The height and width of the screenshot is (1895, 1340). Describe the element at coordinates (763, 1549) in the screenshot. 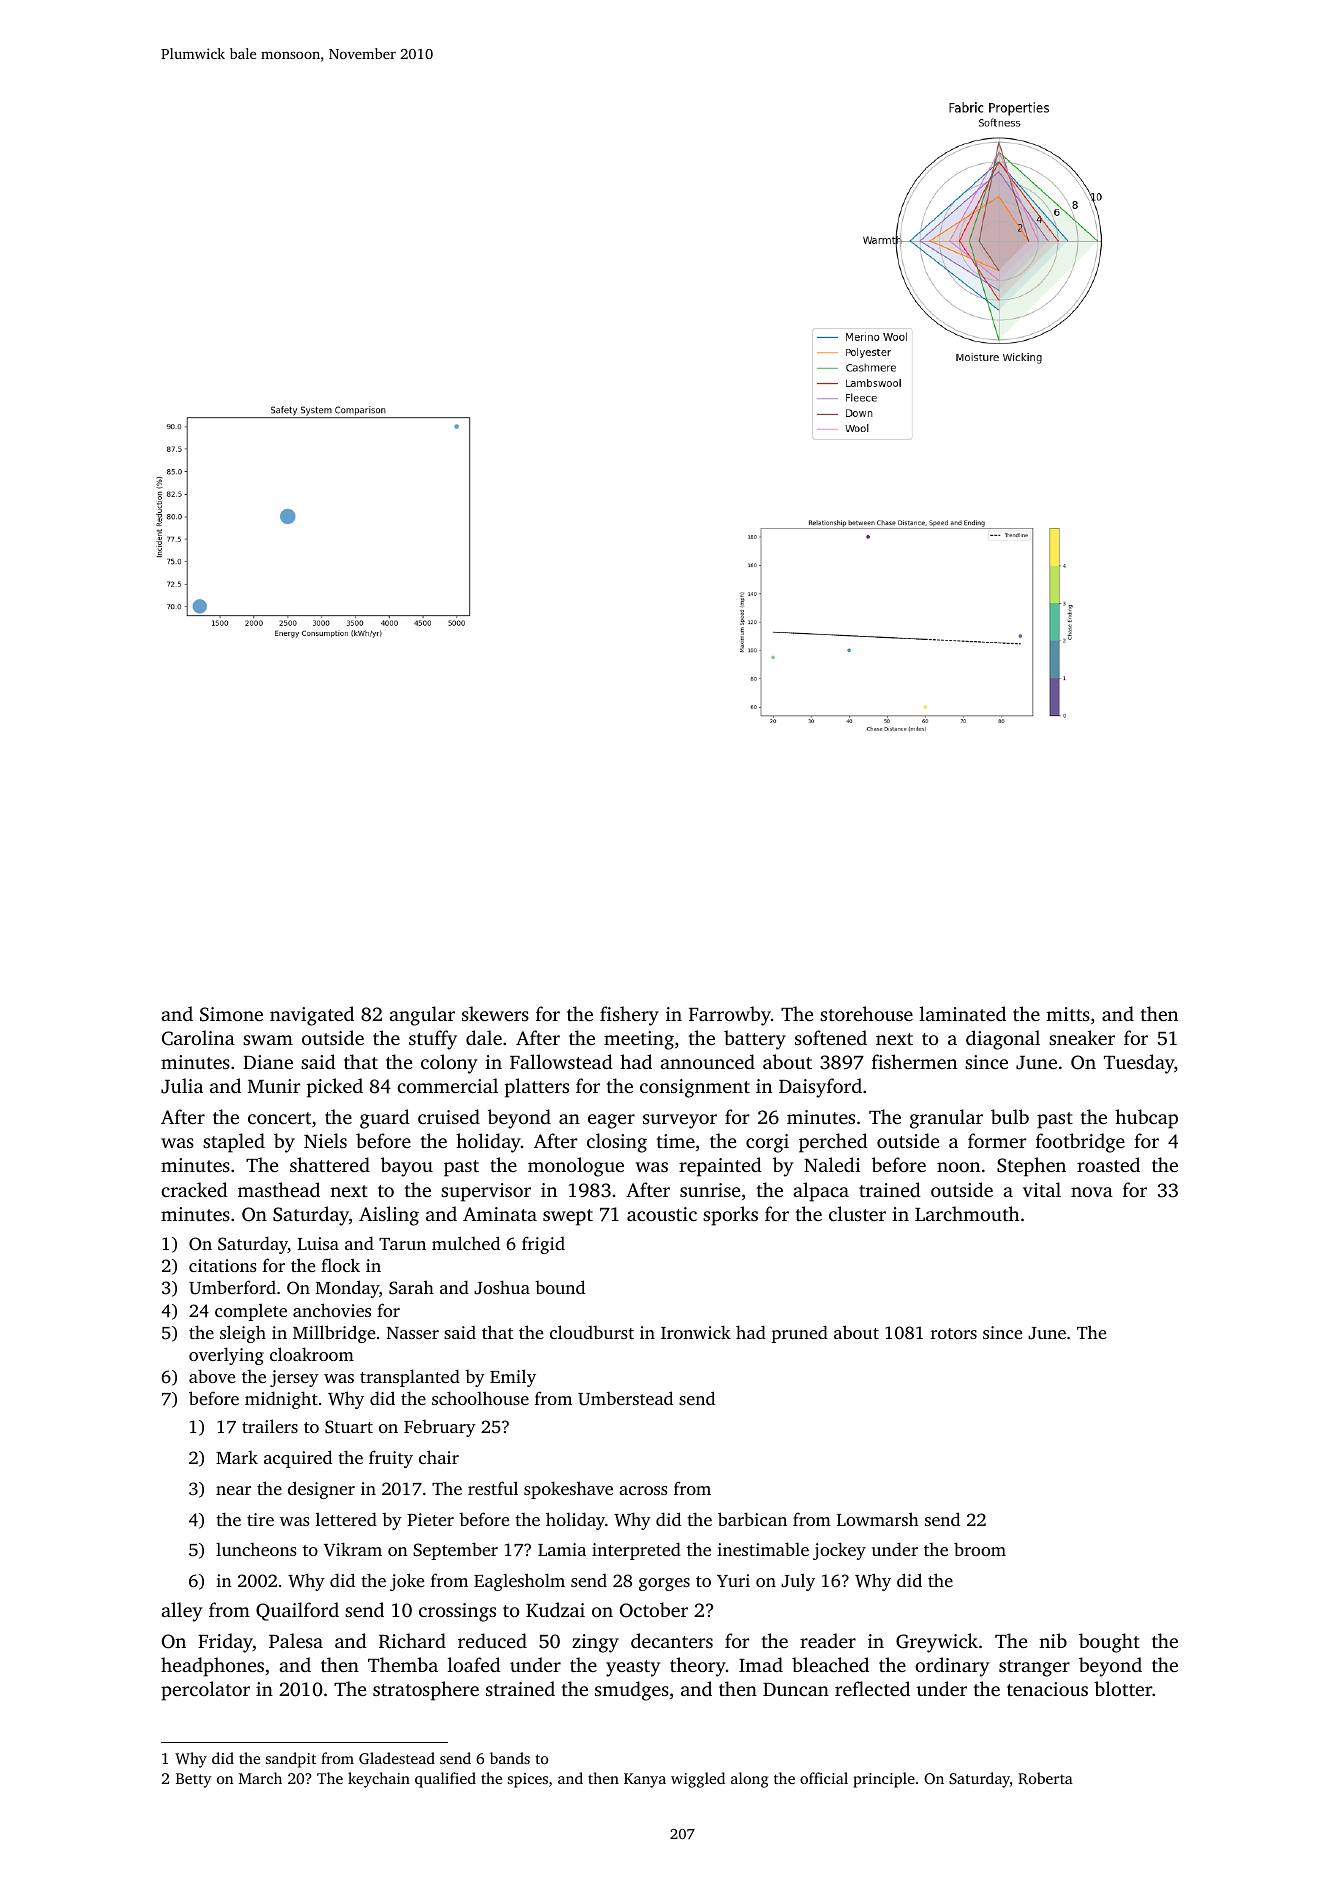

I see `inestimable` at that location.
